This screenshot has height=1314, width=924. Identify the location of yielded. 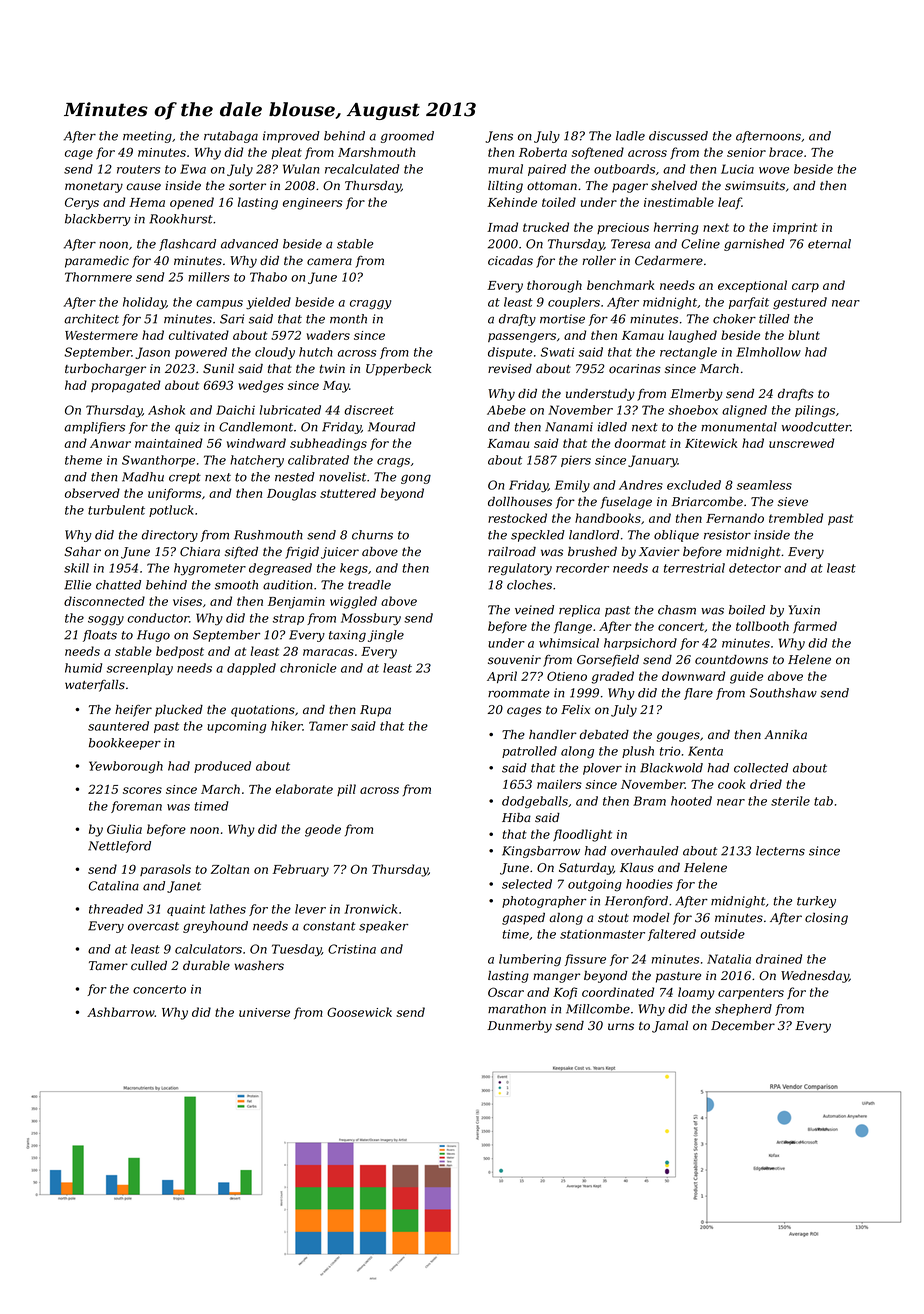
(268, 303).
